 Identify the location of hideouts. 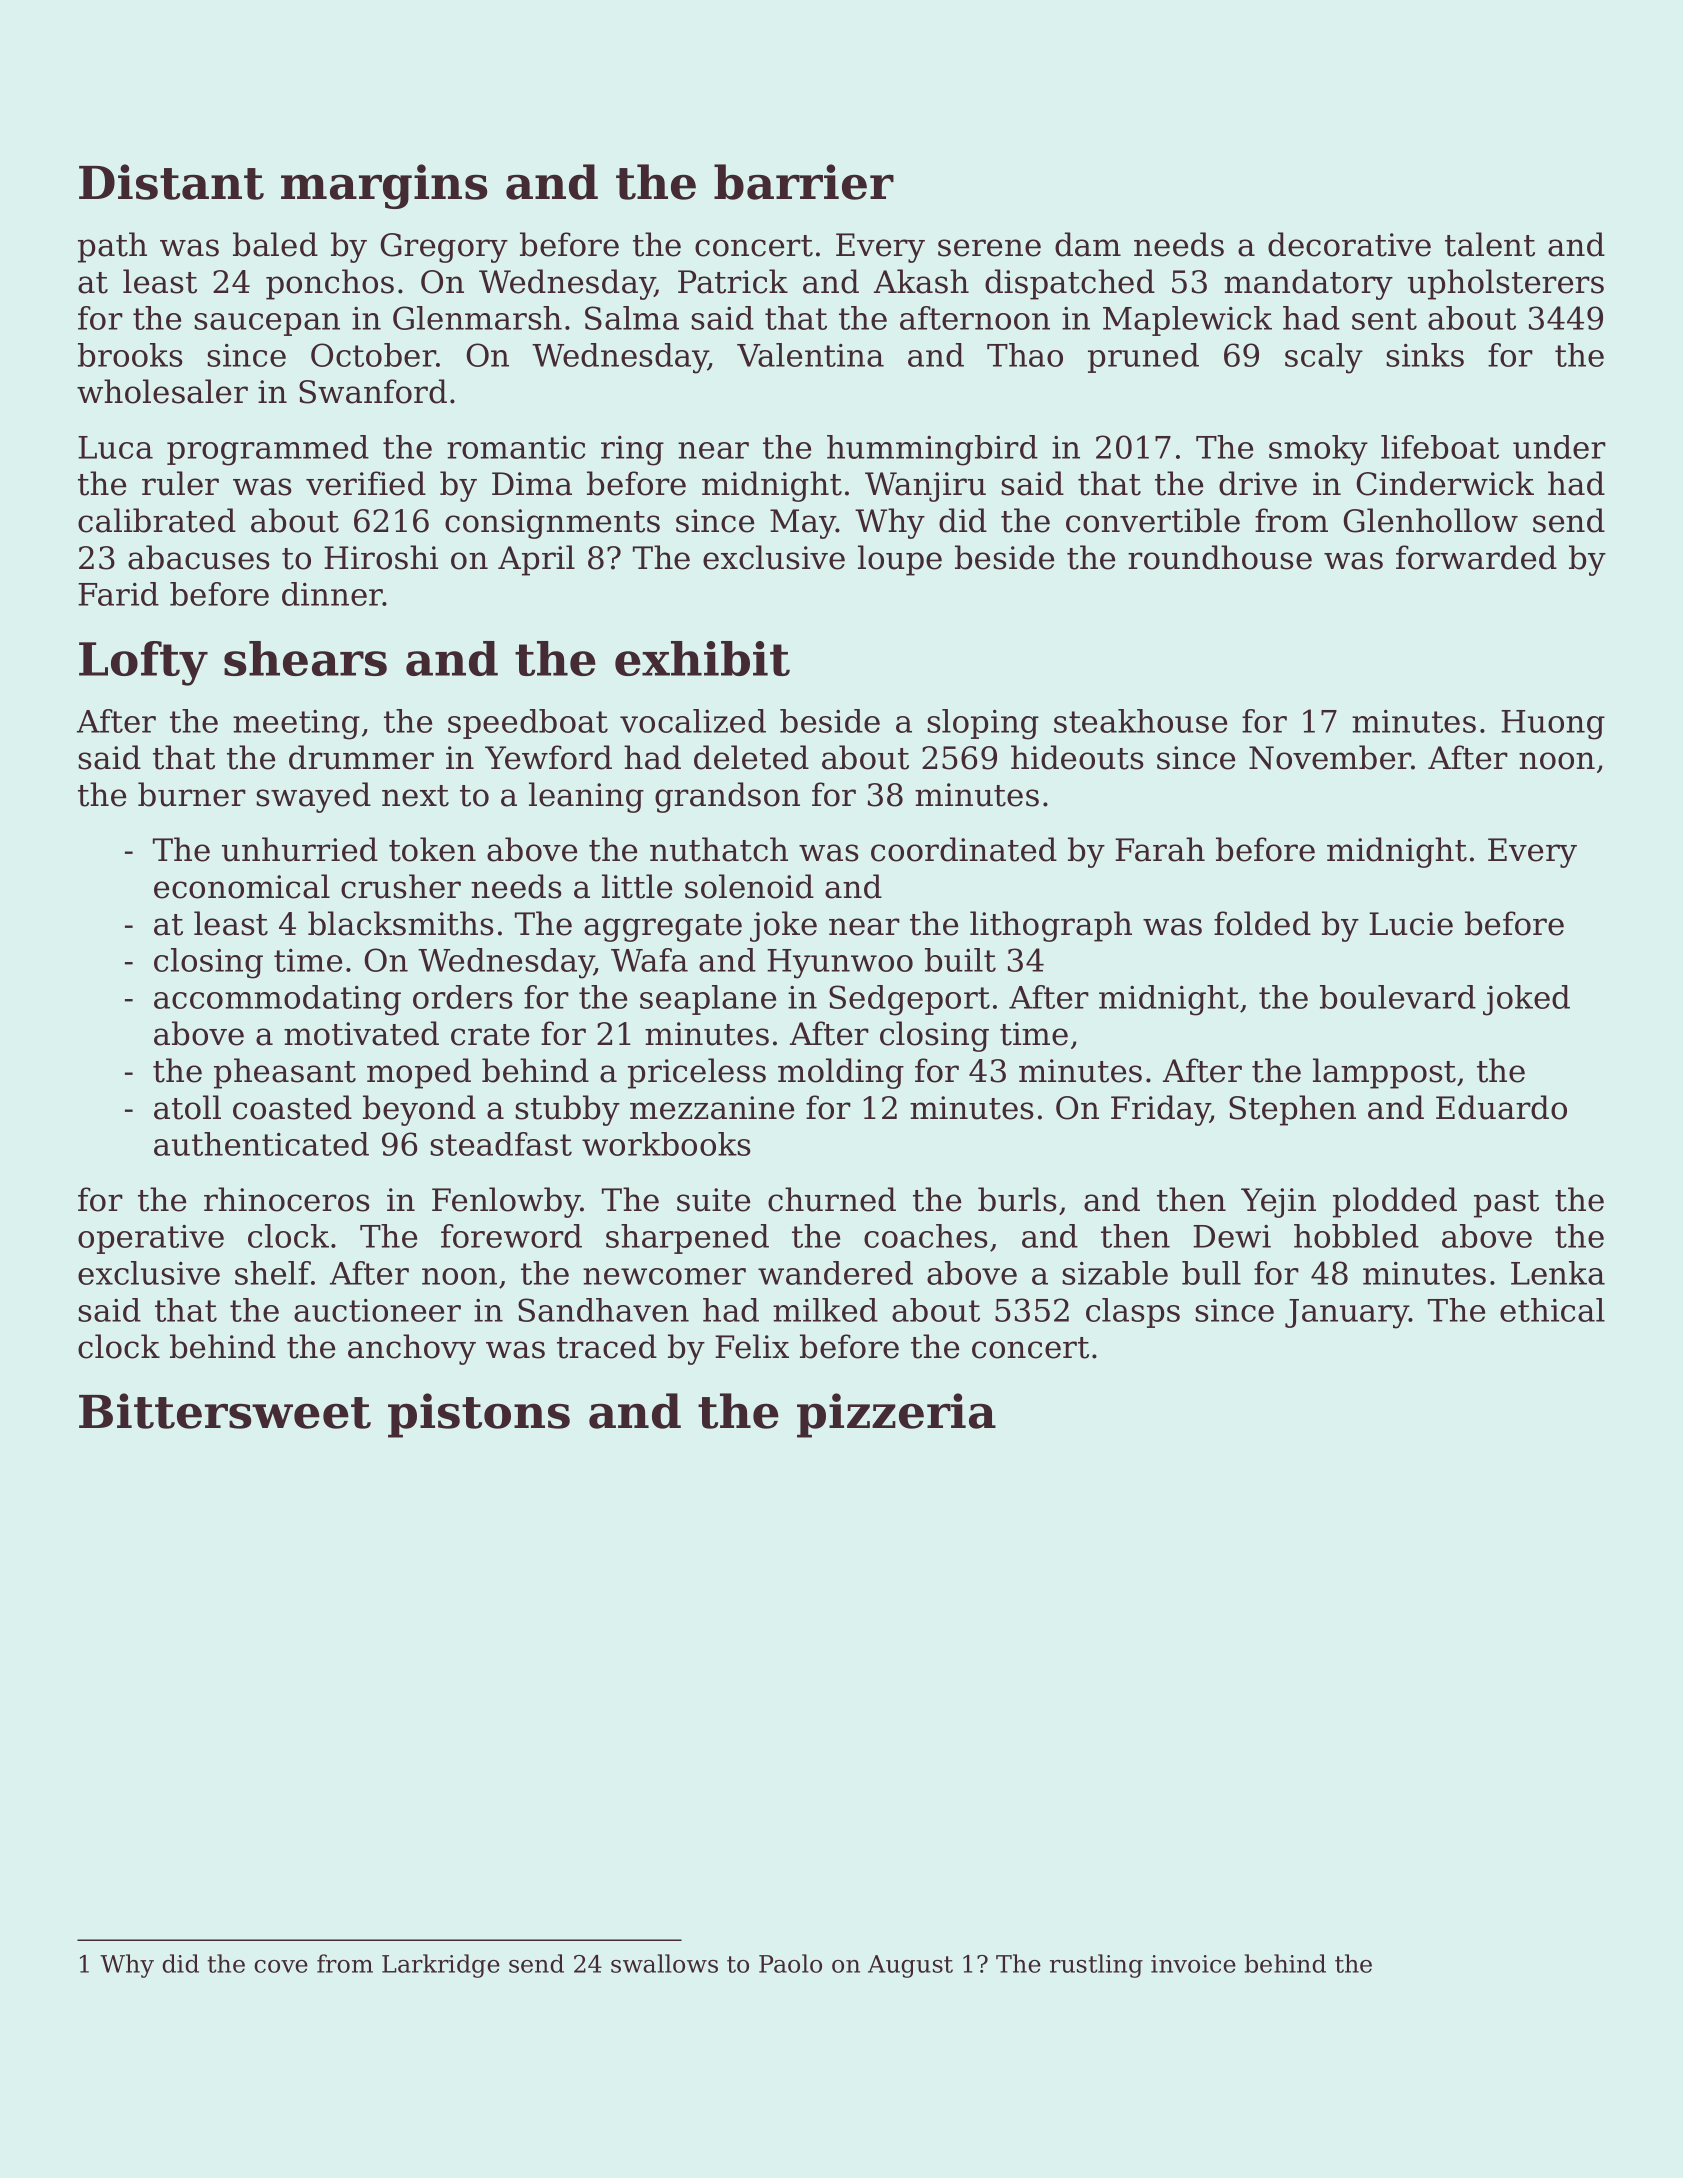
(1077, 757).
